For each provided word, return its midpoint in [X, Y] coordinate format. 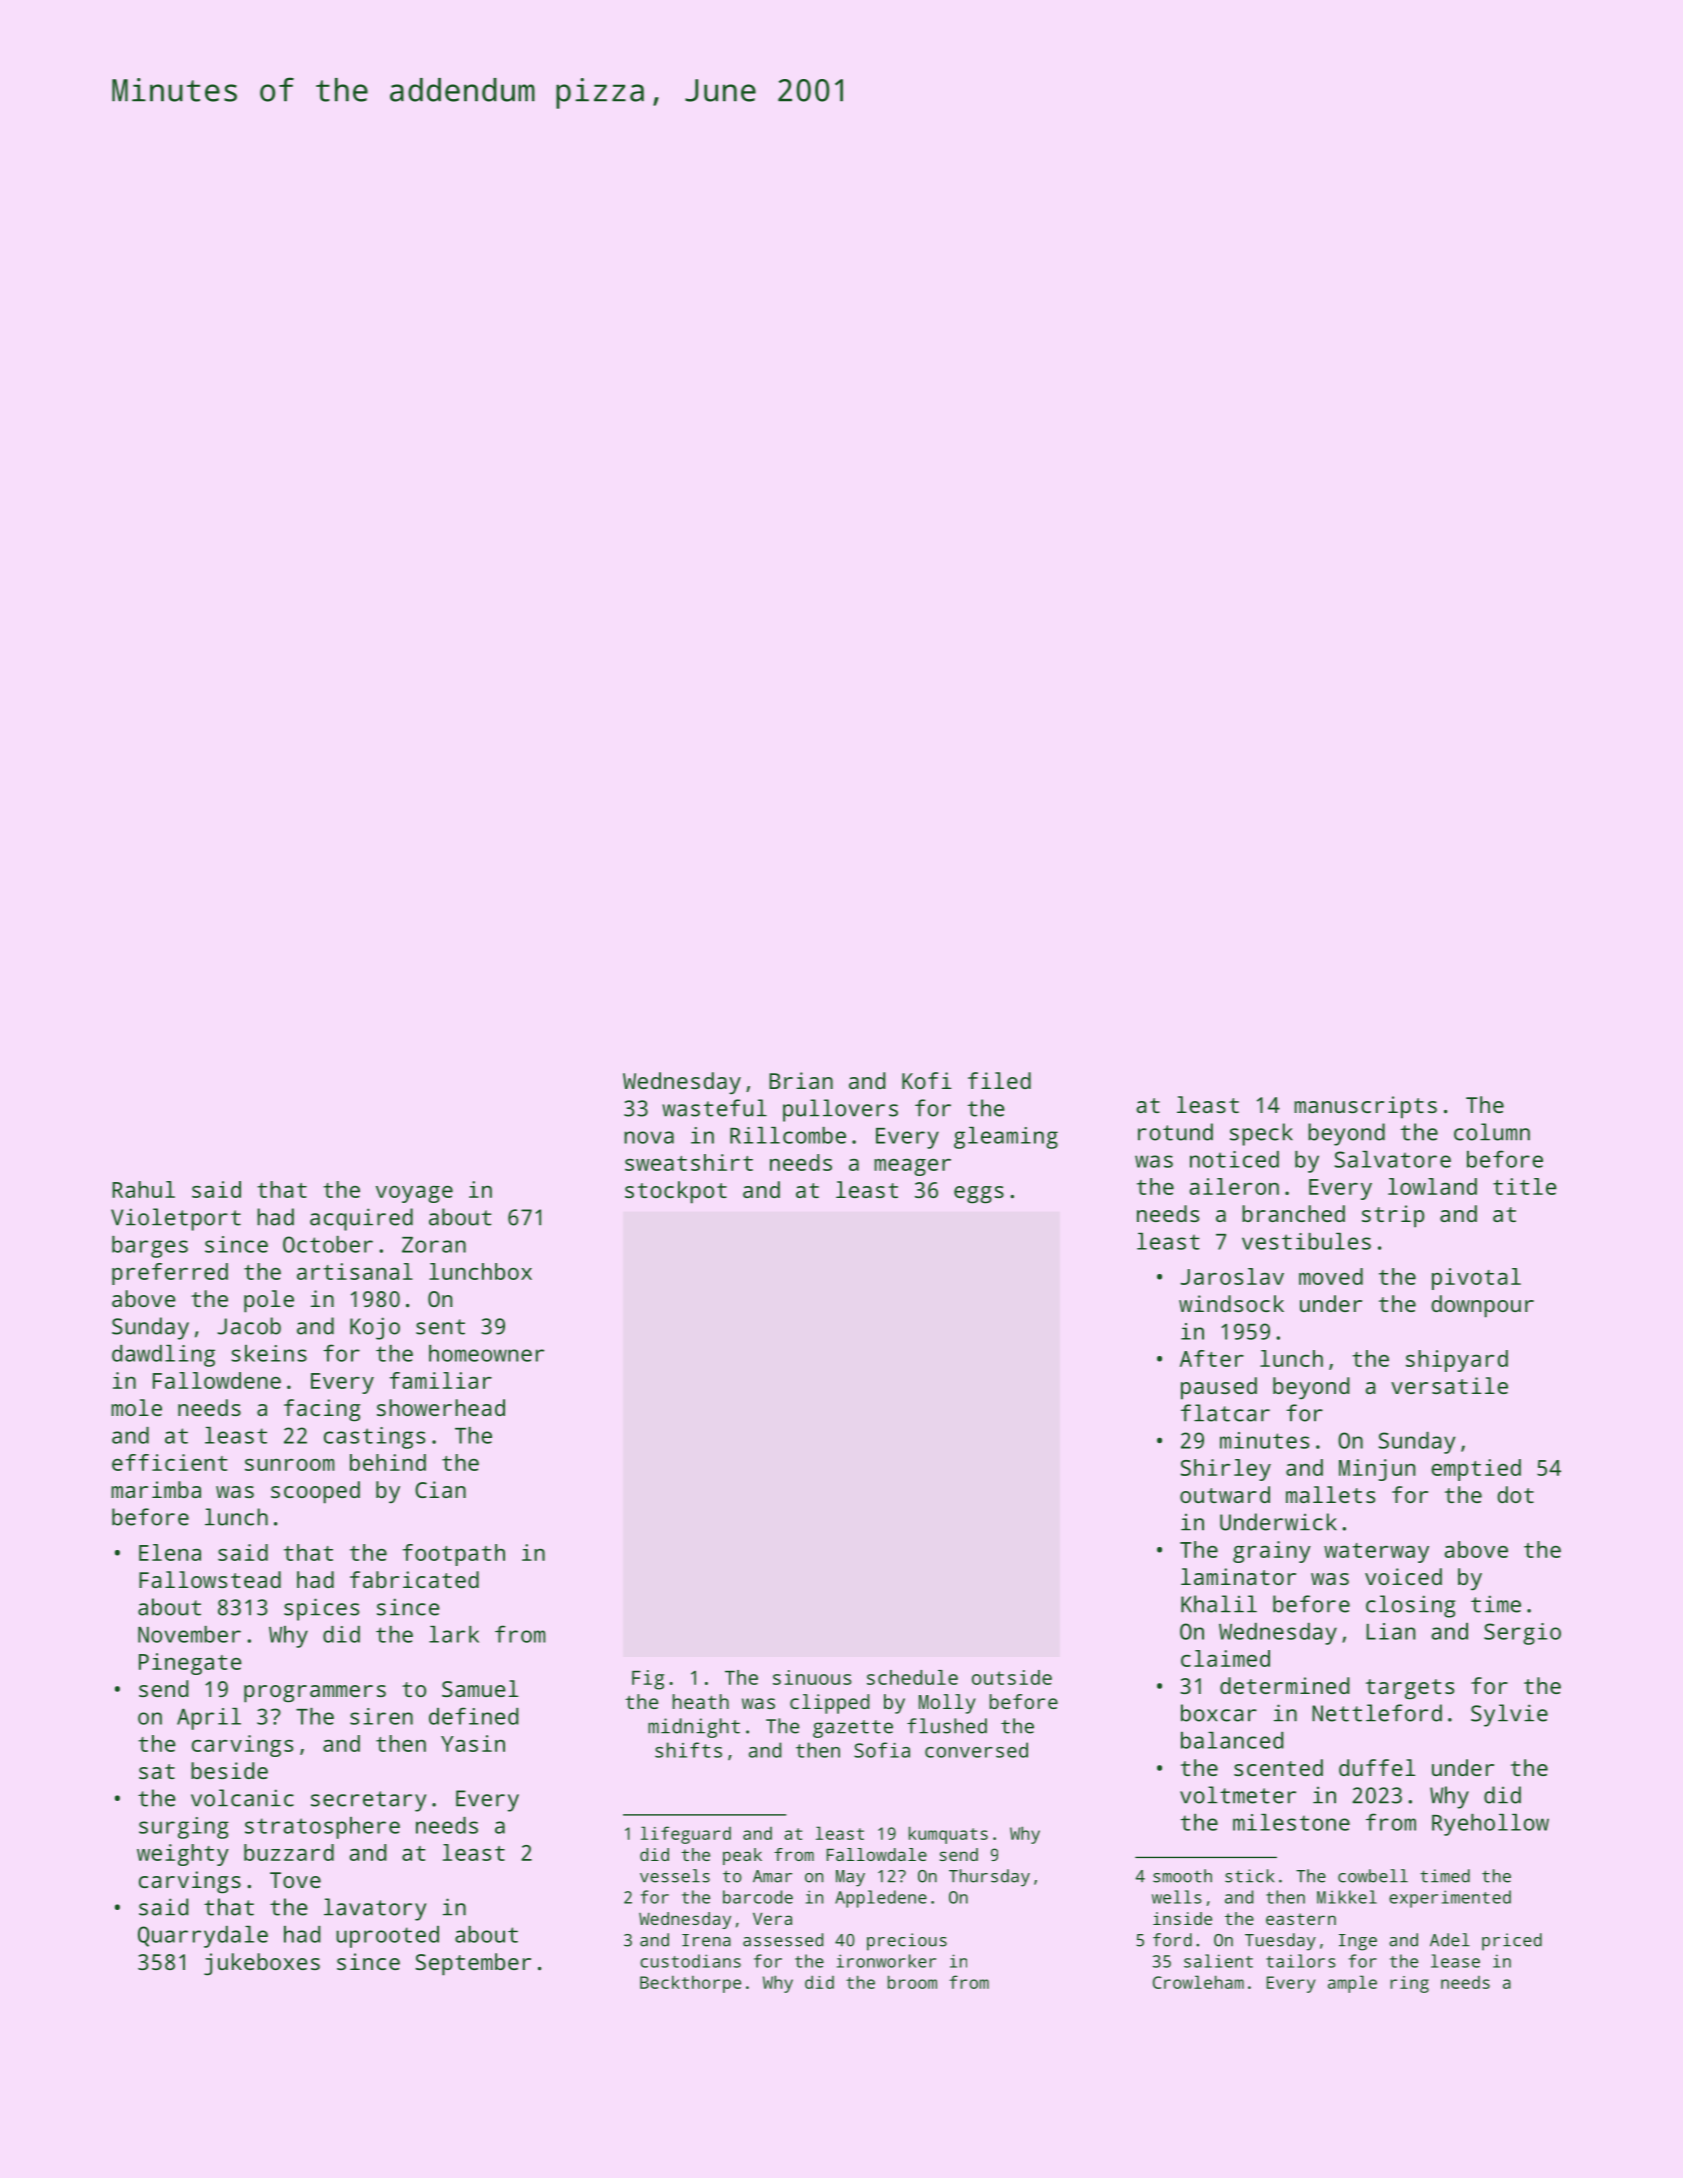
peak [742, 1856]
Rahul [143, 1189]
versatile [1449, 1385]
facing [322, 1410]
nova [649, 1137]
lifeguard [686, 1835]
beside [229, 1770]
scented [1278, 1767]
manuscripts [1365, 1107]
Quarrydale [203, 1937]
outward [1225, 1494]
